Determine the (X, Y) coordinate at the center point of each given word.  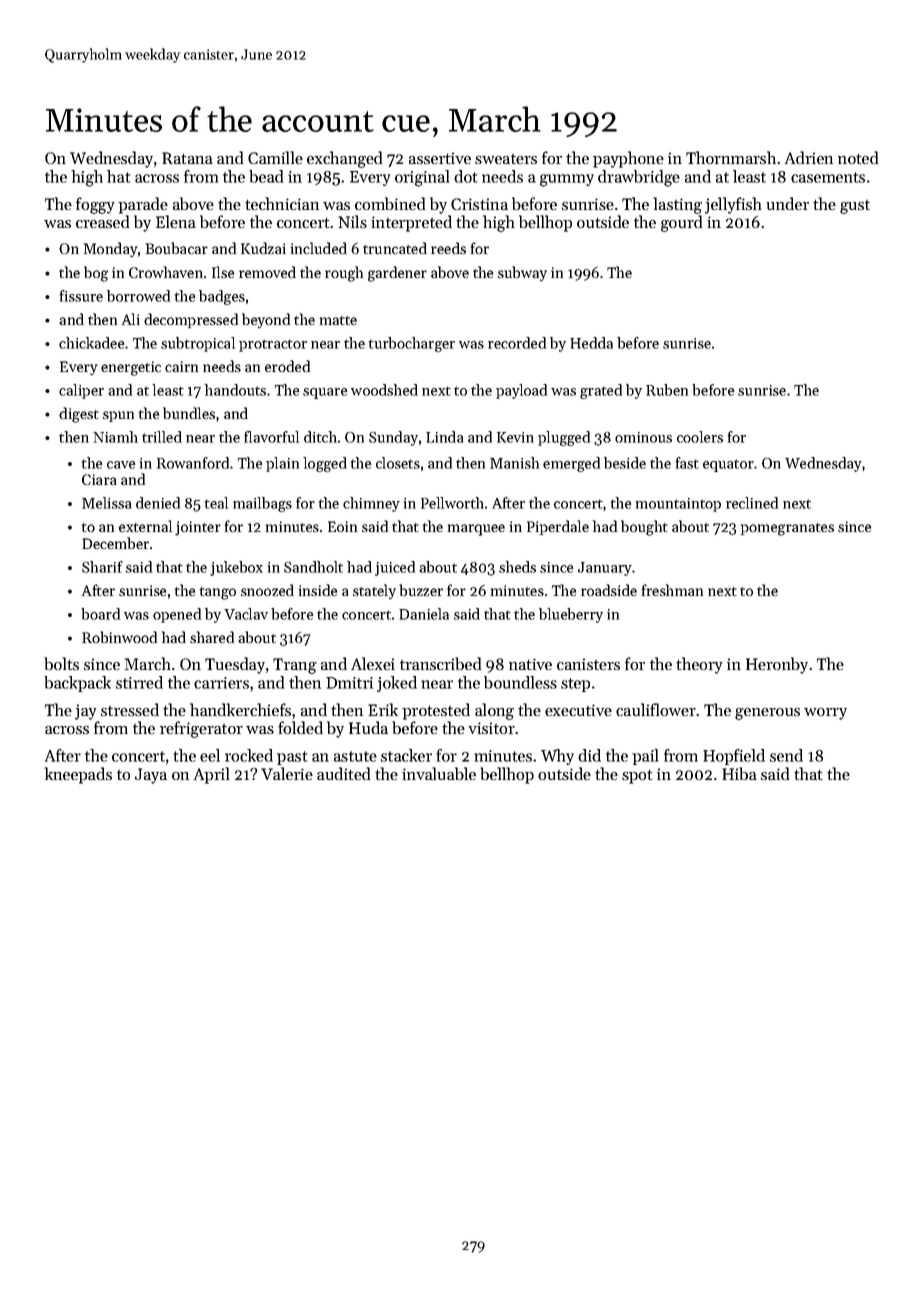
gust (855, 207)
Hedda (591, 343)
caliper (81, 391)
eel (210, 755)
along (494, 711)
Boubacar (176, 248)
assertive (440, 158)
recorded (517, 343)
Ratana (187, 158)
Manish (514, 463)
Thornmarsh (731, 157)
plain (282, 464)
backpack (77, 684)
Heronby (777, 665)
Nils (352, 221)
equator (728, 465)
